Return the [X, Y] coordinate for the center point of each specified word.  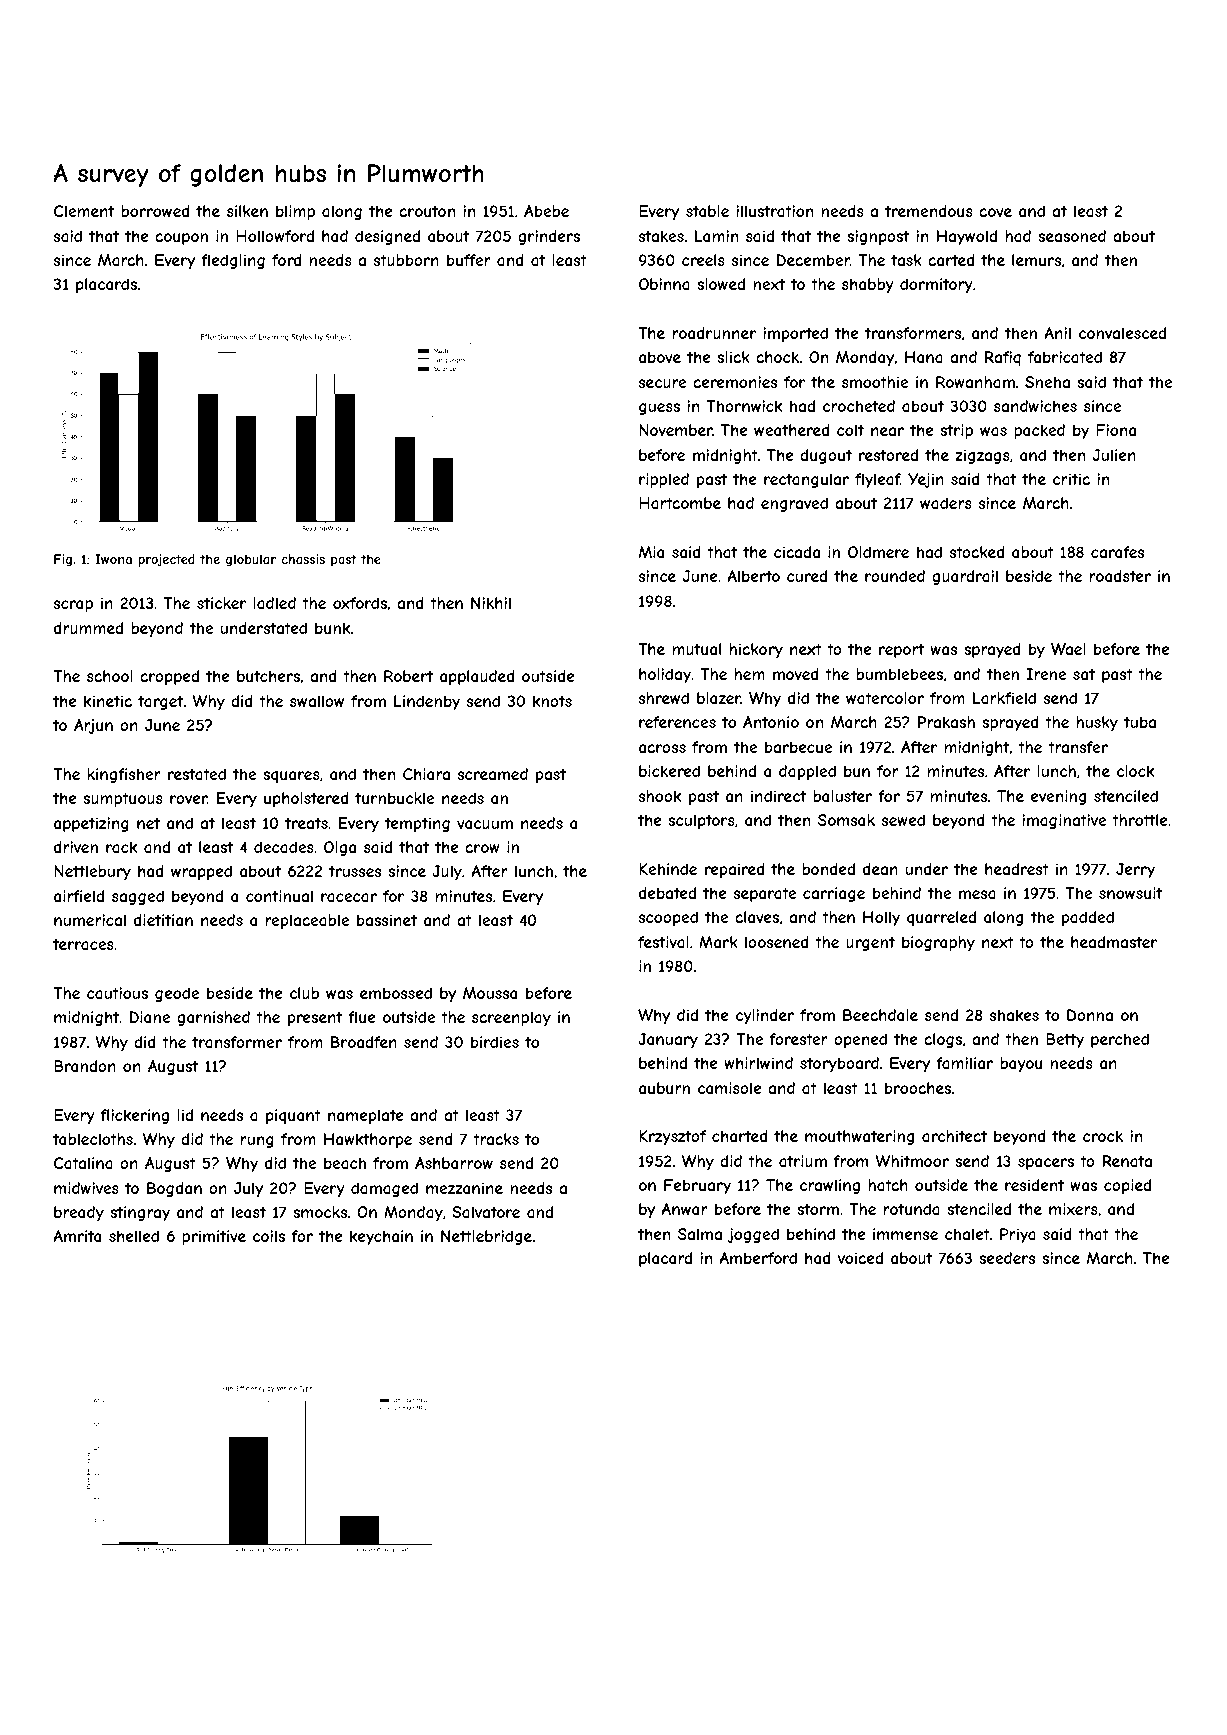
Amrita [77, 1236]
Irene [1046, 674]
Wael [1068, 649]
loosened [777, 942]
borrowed [155, 211]
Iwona [113, 559]
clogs [943, 1040]
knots [552, 701]
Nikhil [491, 603]
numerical [90, 920]
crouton [427, 211]
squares [291, 777]
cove [995, 212]
